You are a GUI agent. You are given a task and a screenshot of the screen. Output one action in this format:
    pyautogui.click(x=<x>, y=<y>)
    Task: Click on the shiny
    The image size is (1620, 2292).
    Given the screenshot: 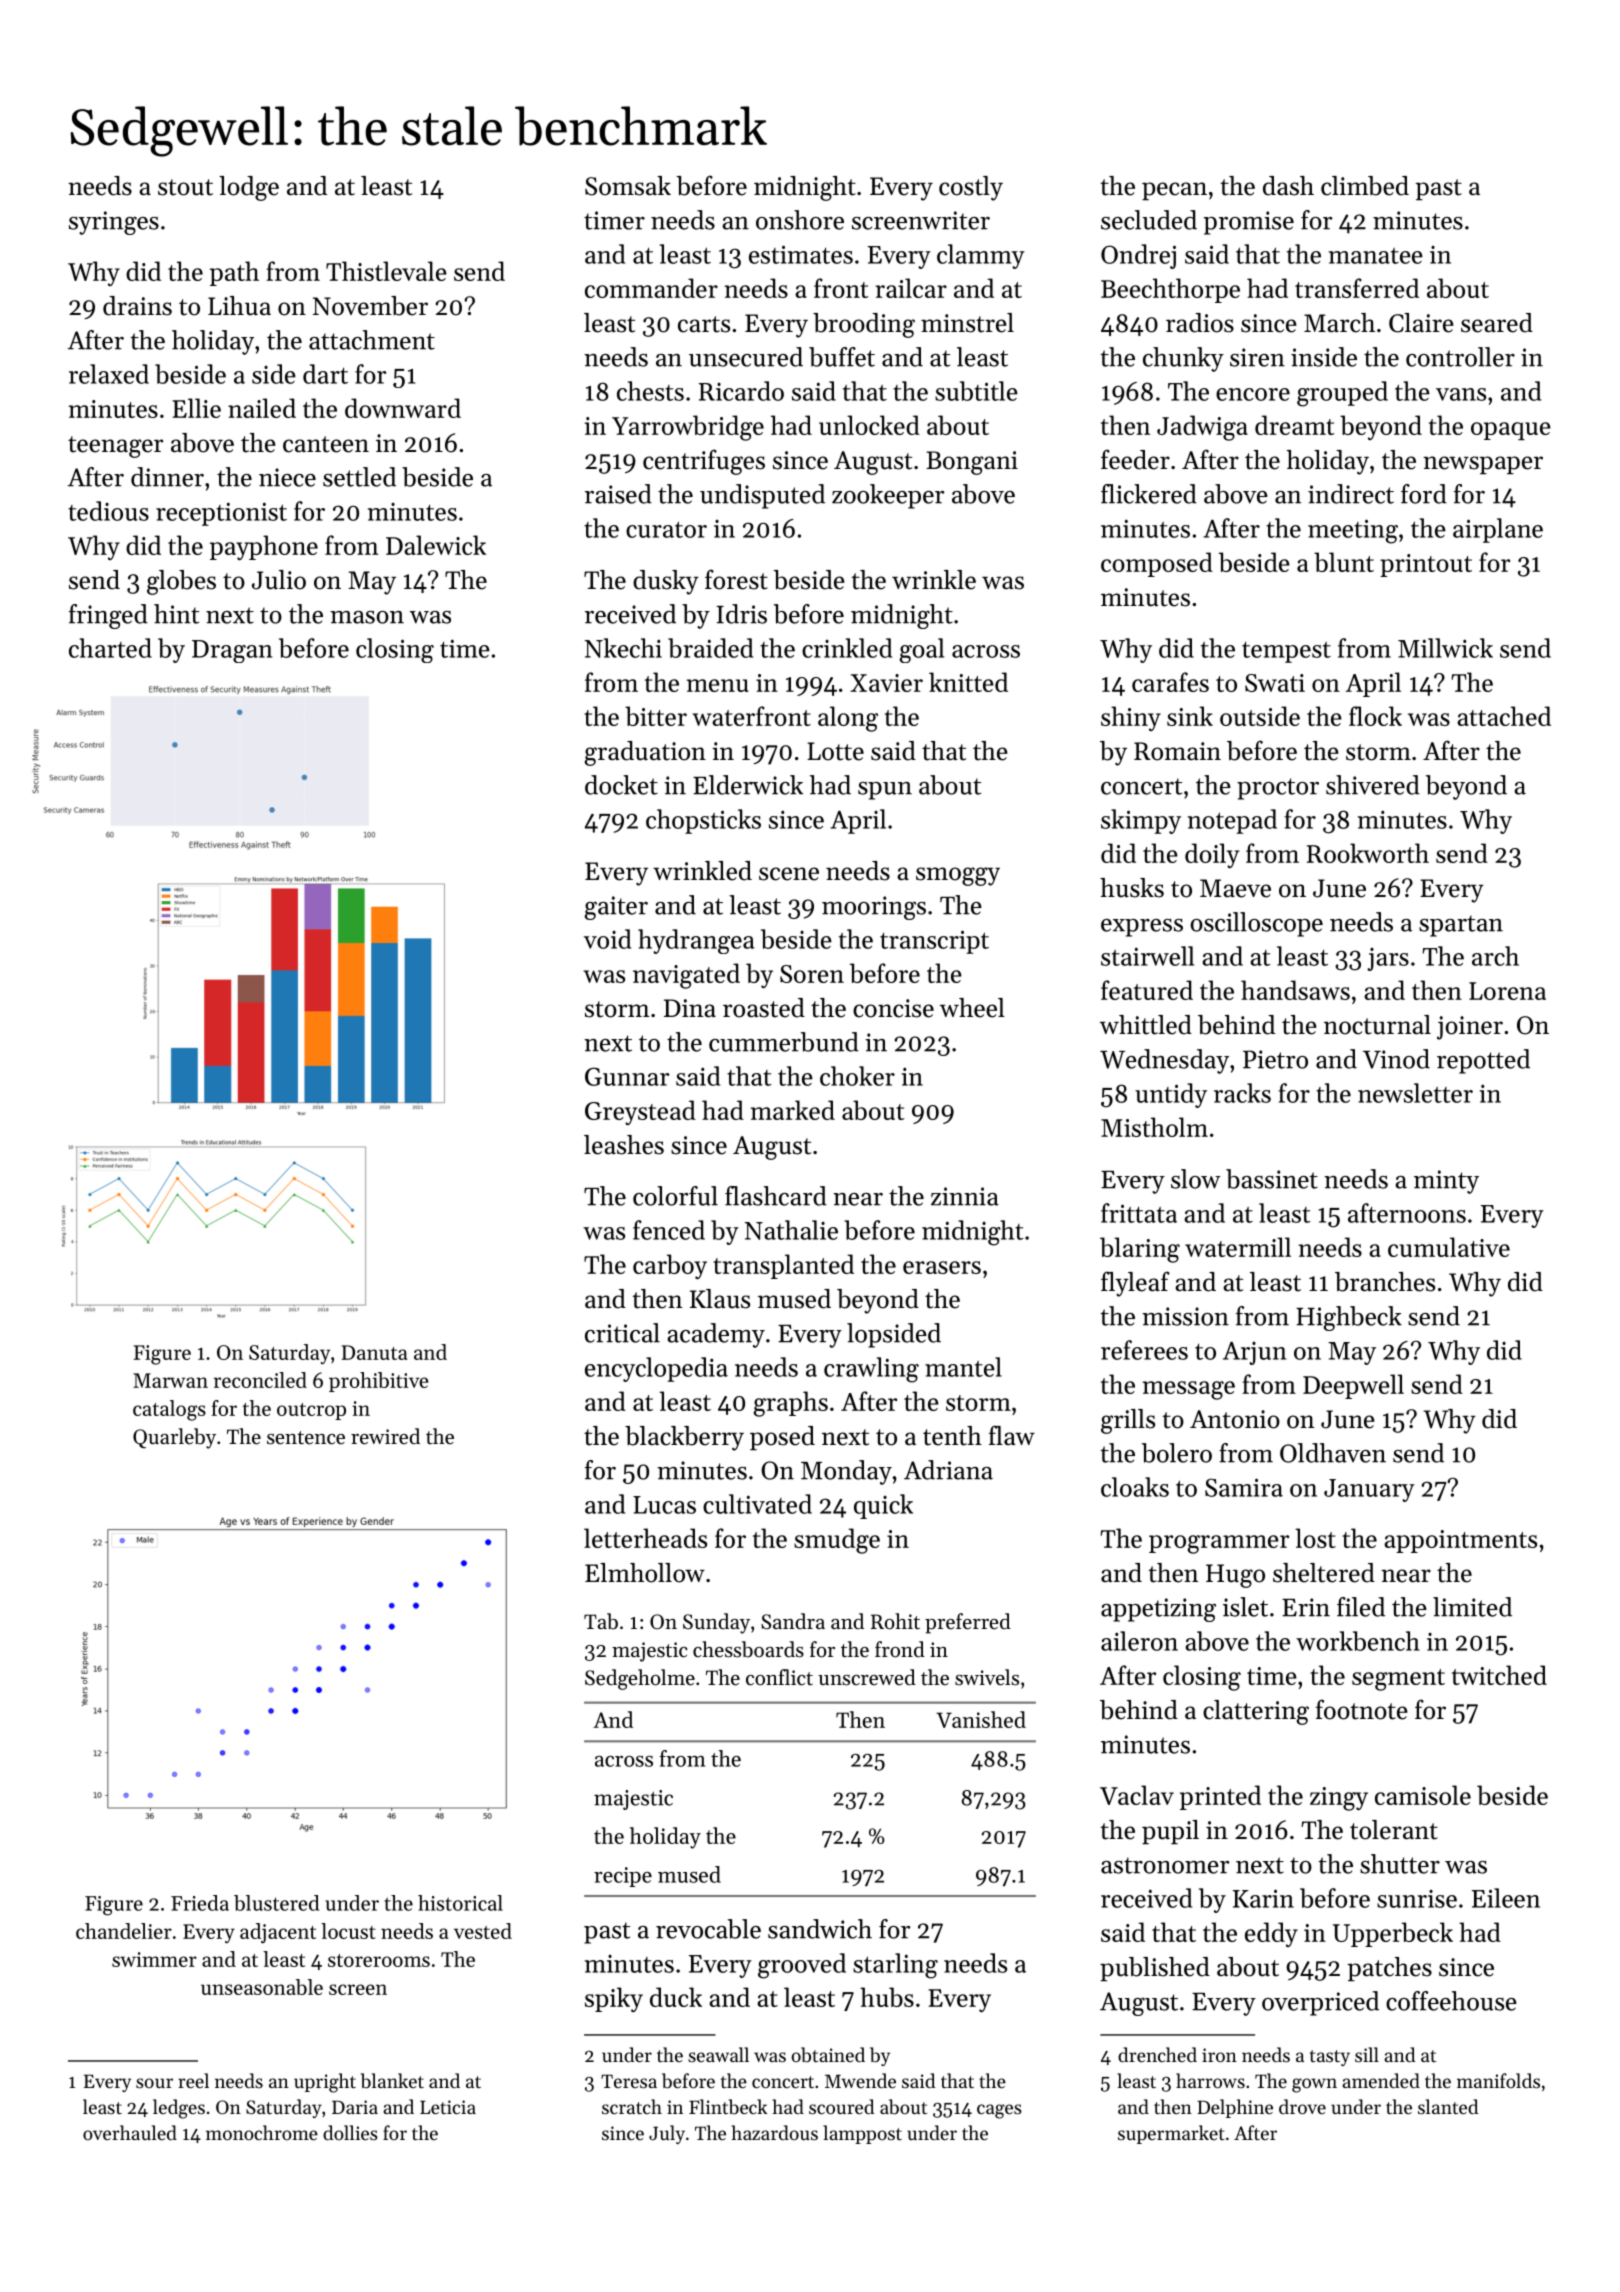 What is the action you would take?
    pyautogui.click(x=1131, y=718)
